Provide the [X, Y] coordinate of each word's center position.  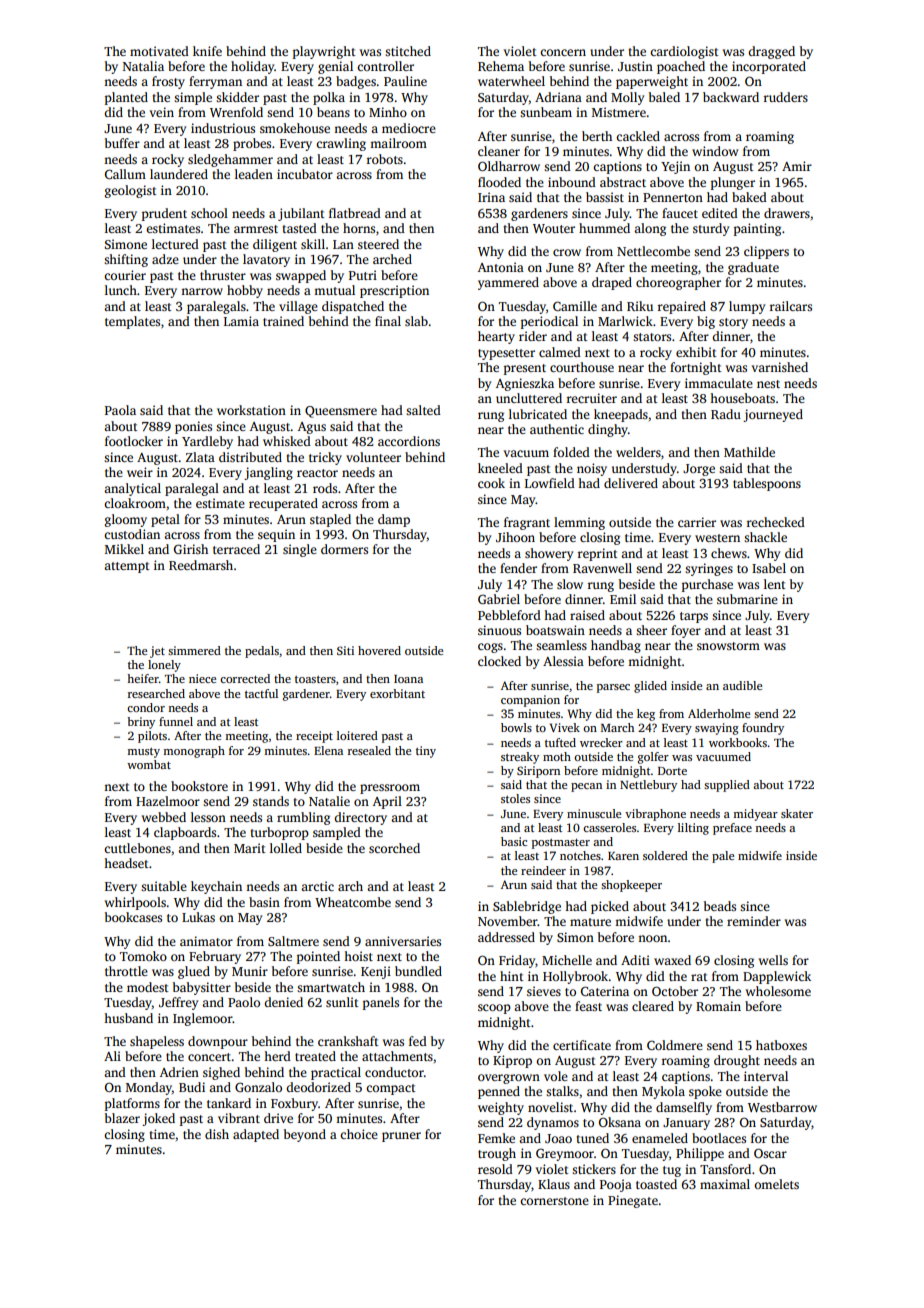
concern [563, 52]
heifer [143, 678]
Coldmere [675, 1045]
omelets [776, 1184]
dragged [771, 52]
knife [207, 51]
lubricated [538, 414]
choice [359, 1134]
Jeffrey [178, 1003]
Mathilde [749, 452]
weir [140, 472]
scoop [494, 1009]
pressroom [390, 789]
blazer [122, 1118]
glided [650, 687]
